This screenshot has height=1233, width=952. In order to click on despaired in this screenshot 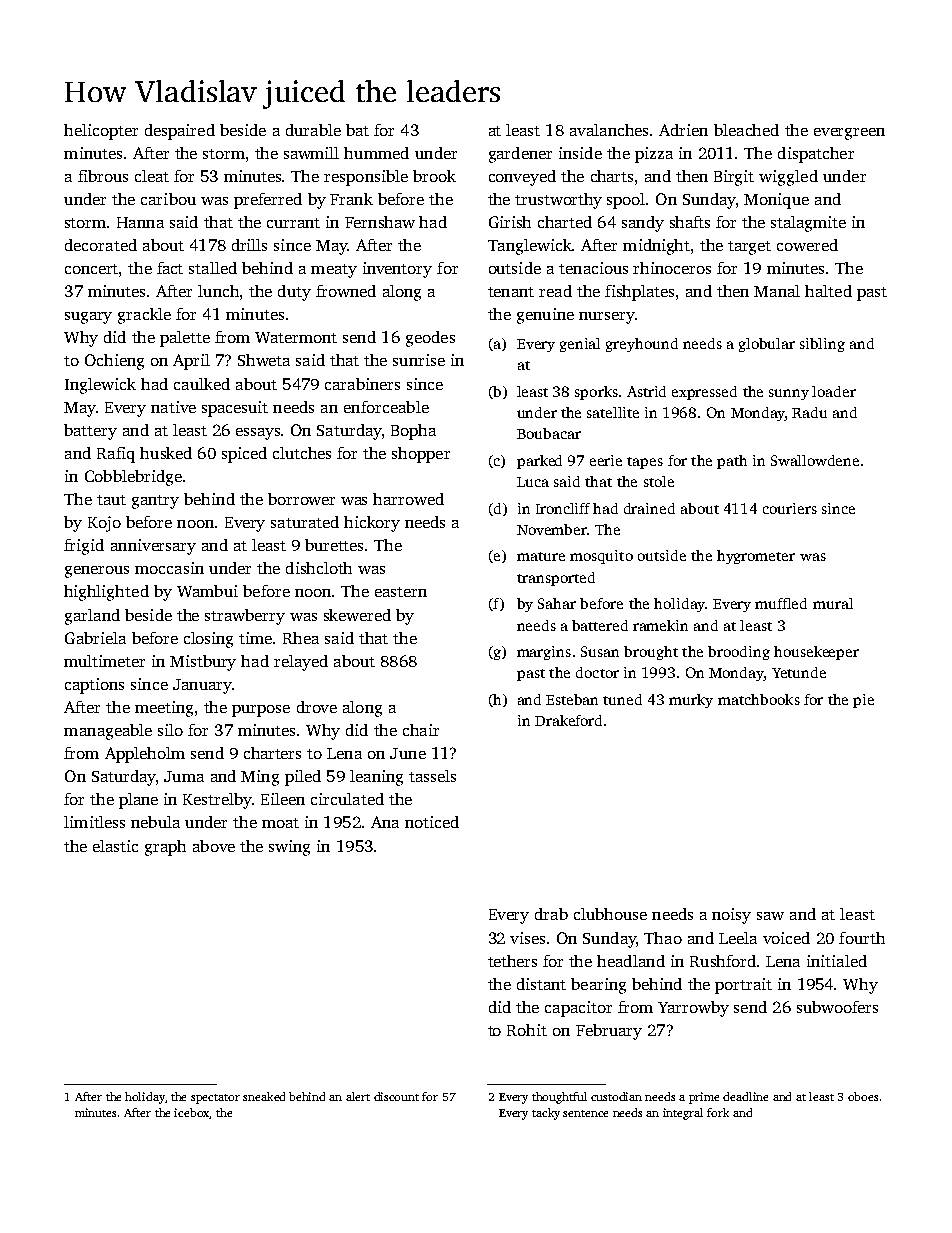, I will do `click(180, 132)`.
